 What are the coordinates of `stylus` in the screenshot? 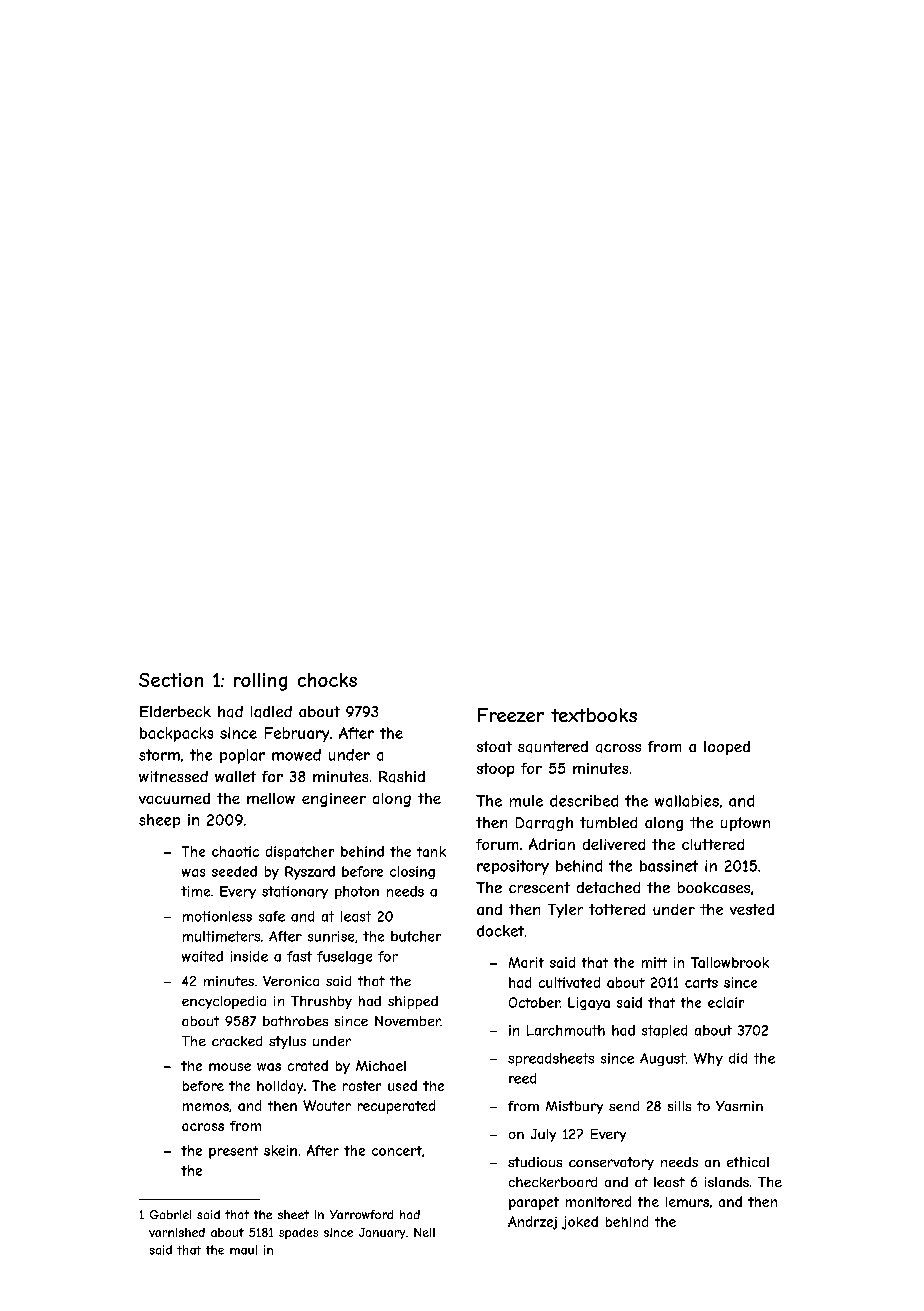 It's located at (287, 1042).
